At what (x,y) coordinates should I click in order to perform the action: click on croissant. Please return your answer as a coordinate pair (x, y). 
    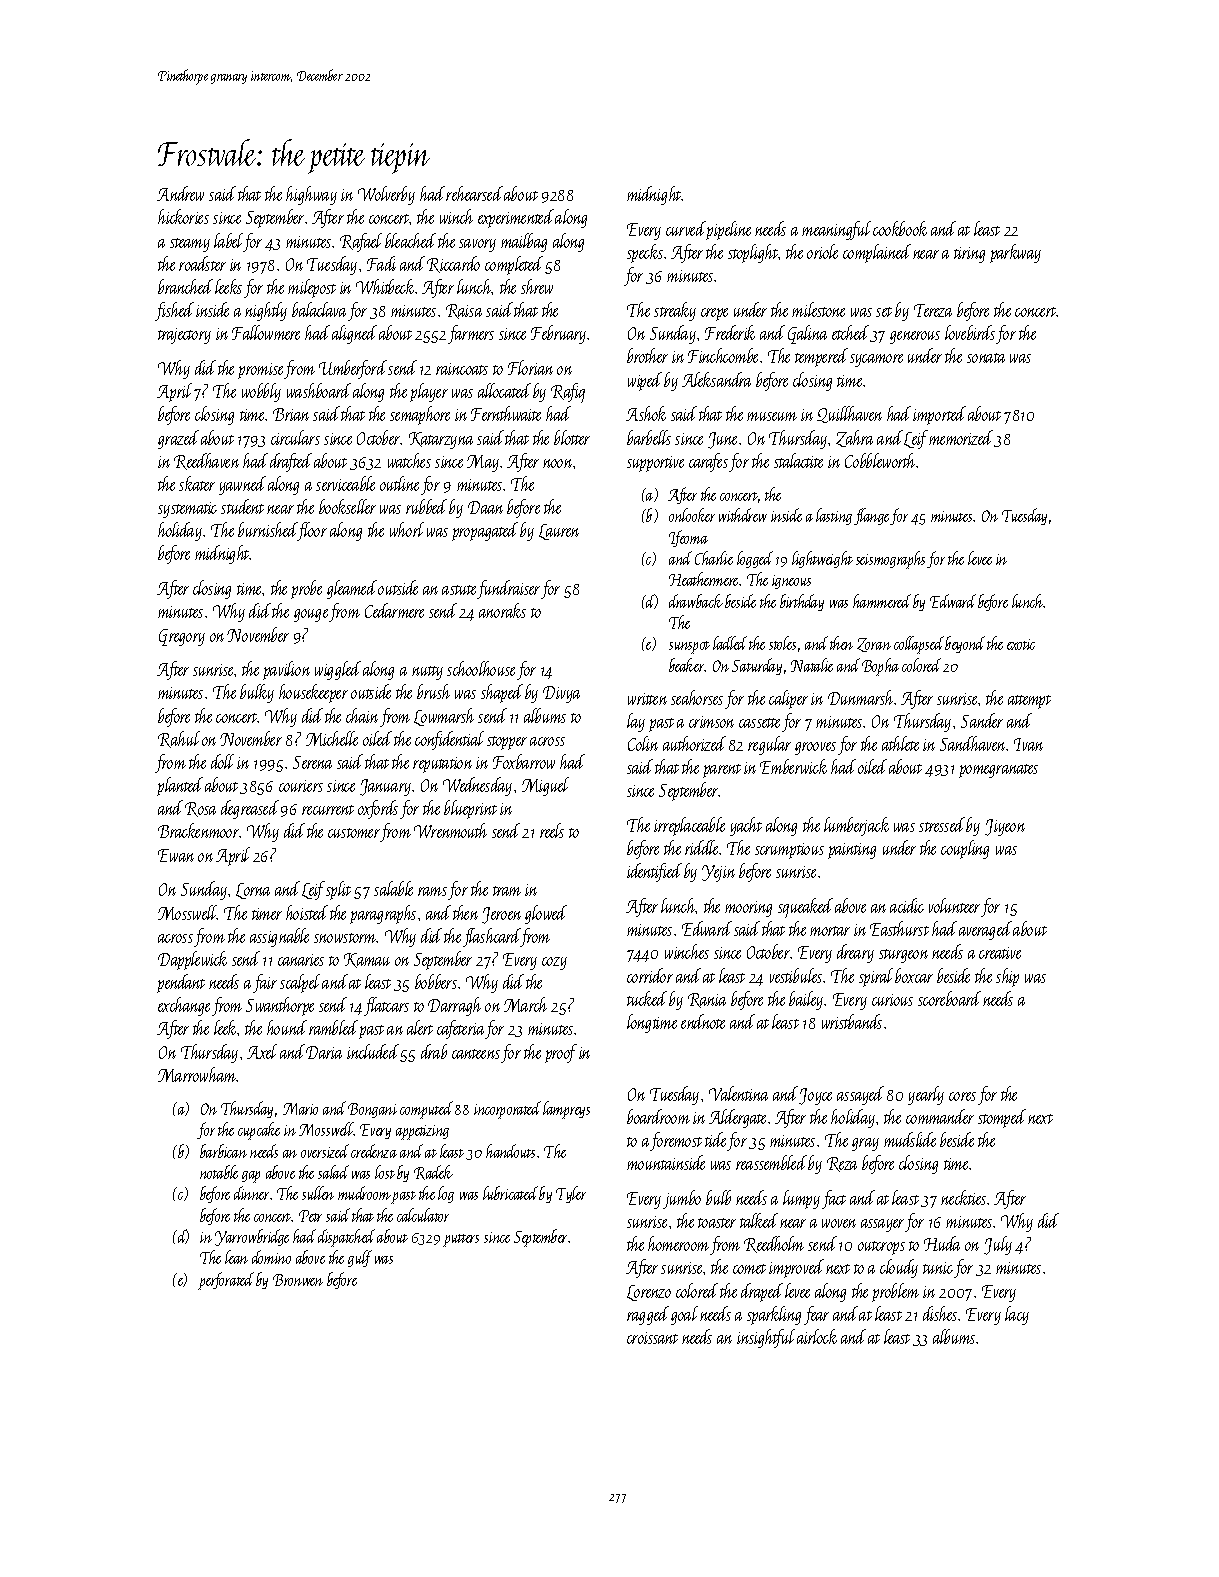
    Looking at the image, I should click on (652, 1338).
